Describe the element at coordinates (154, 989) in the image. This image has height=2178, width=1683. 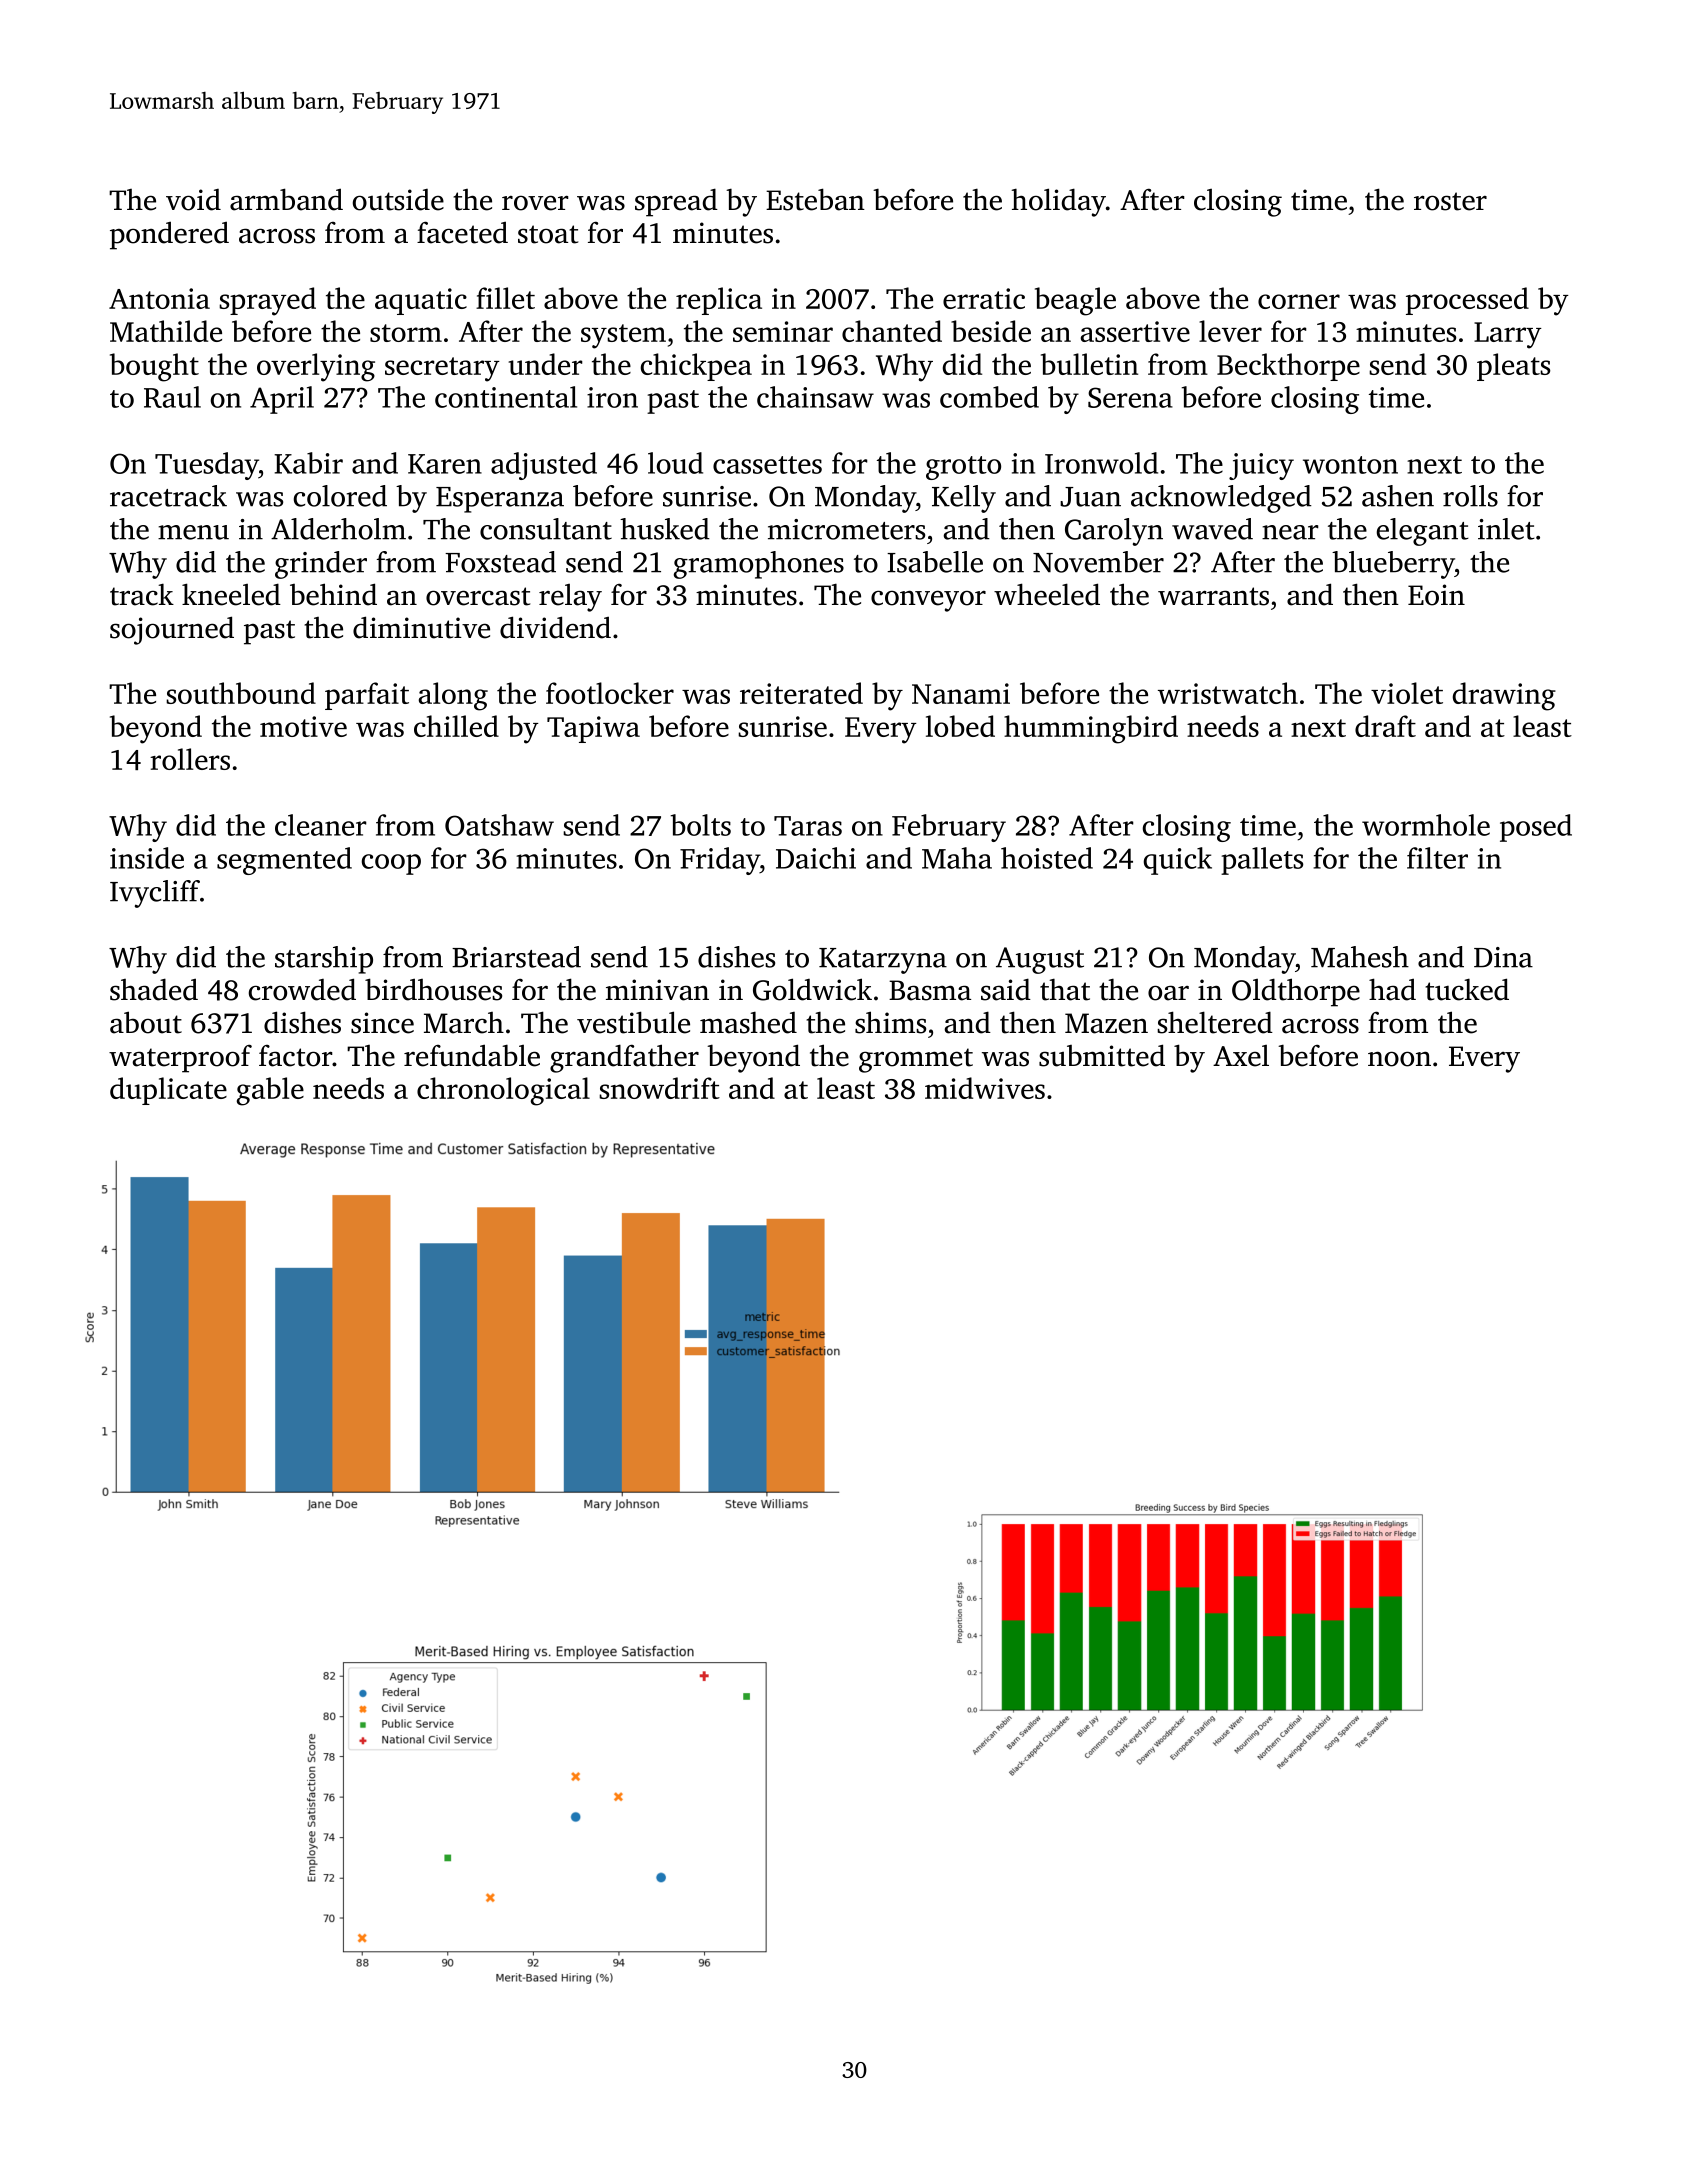
I see `shaded` at that location.
